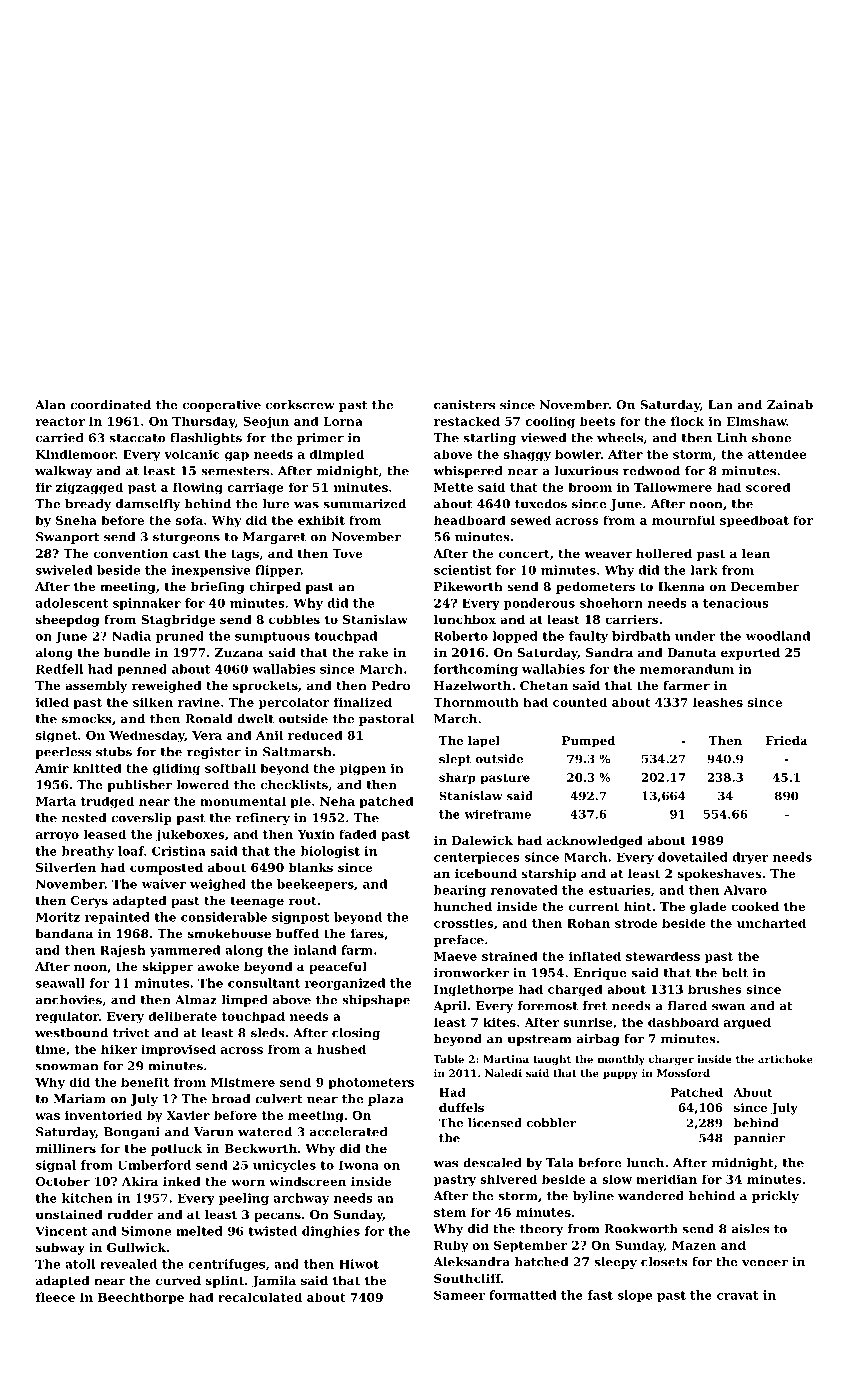 Image resolution: width=849 pixels, height=1400 pixels. What do you see at coordinates (245, 1001) in the page?
I see `limped` at bounding box center [245, 1001].
